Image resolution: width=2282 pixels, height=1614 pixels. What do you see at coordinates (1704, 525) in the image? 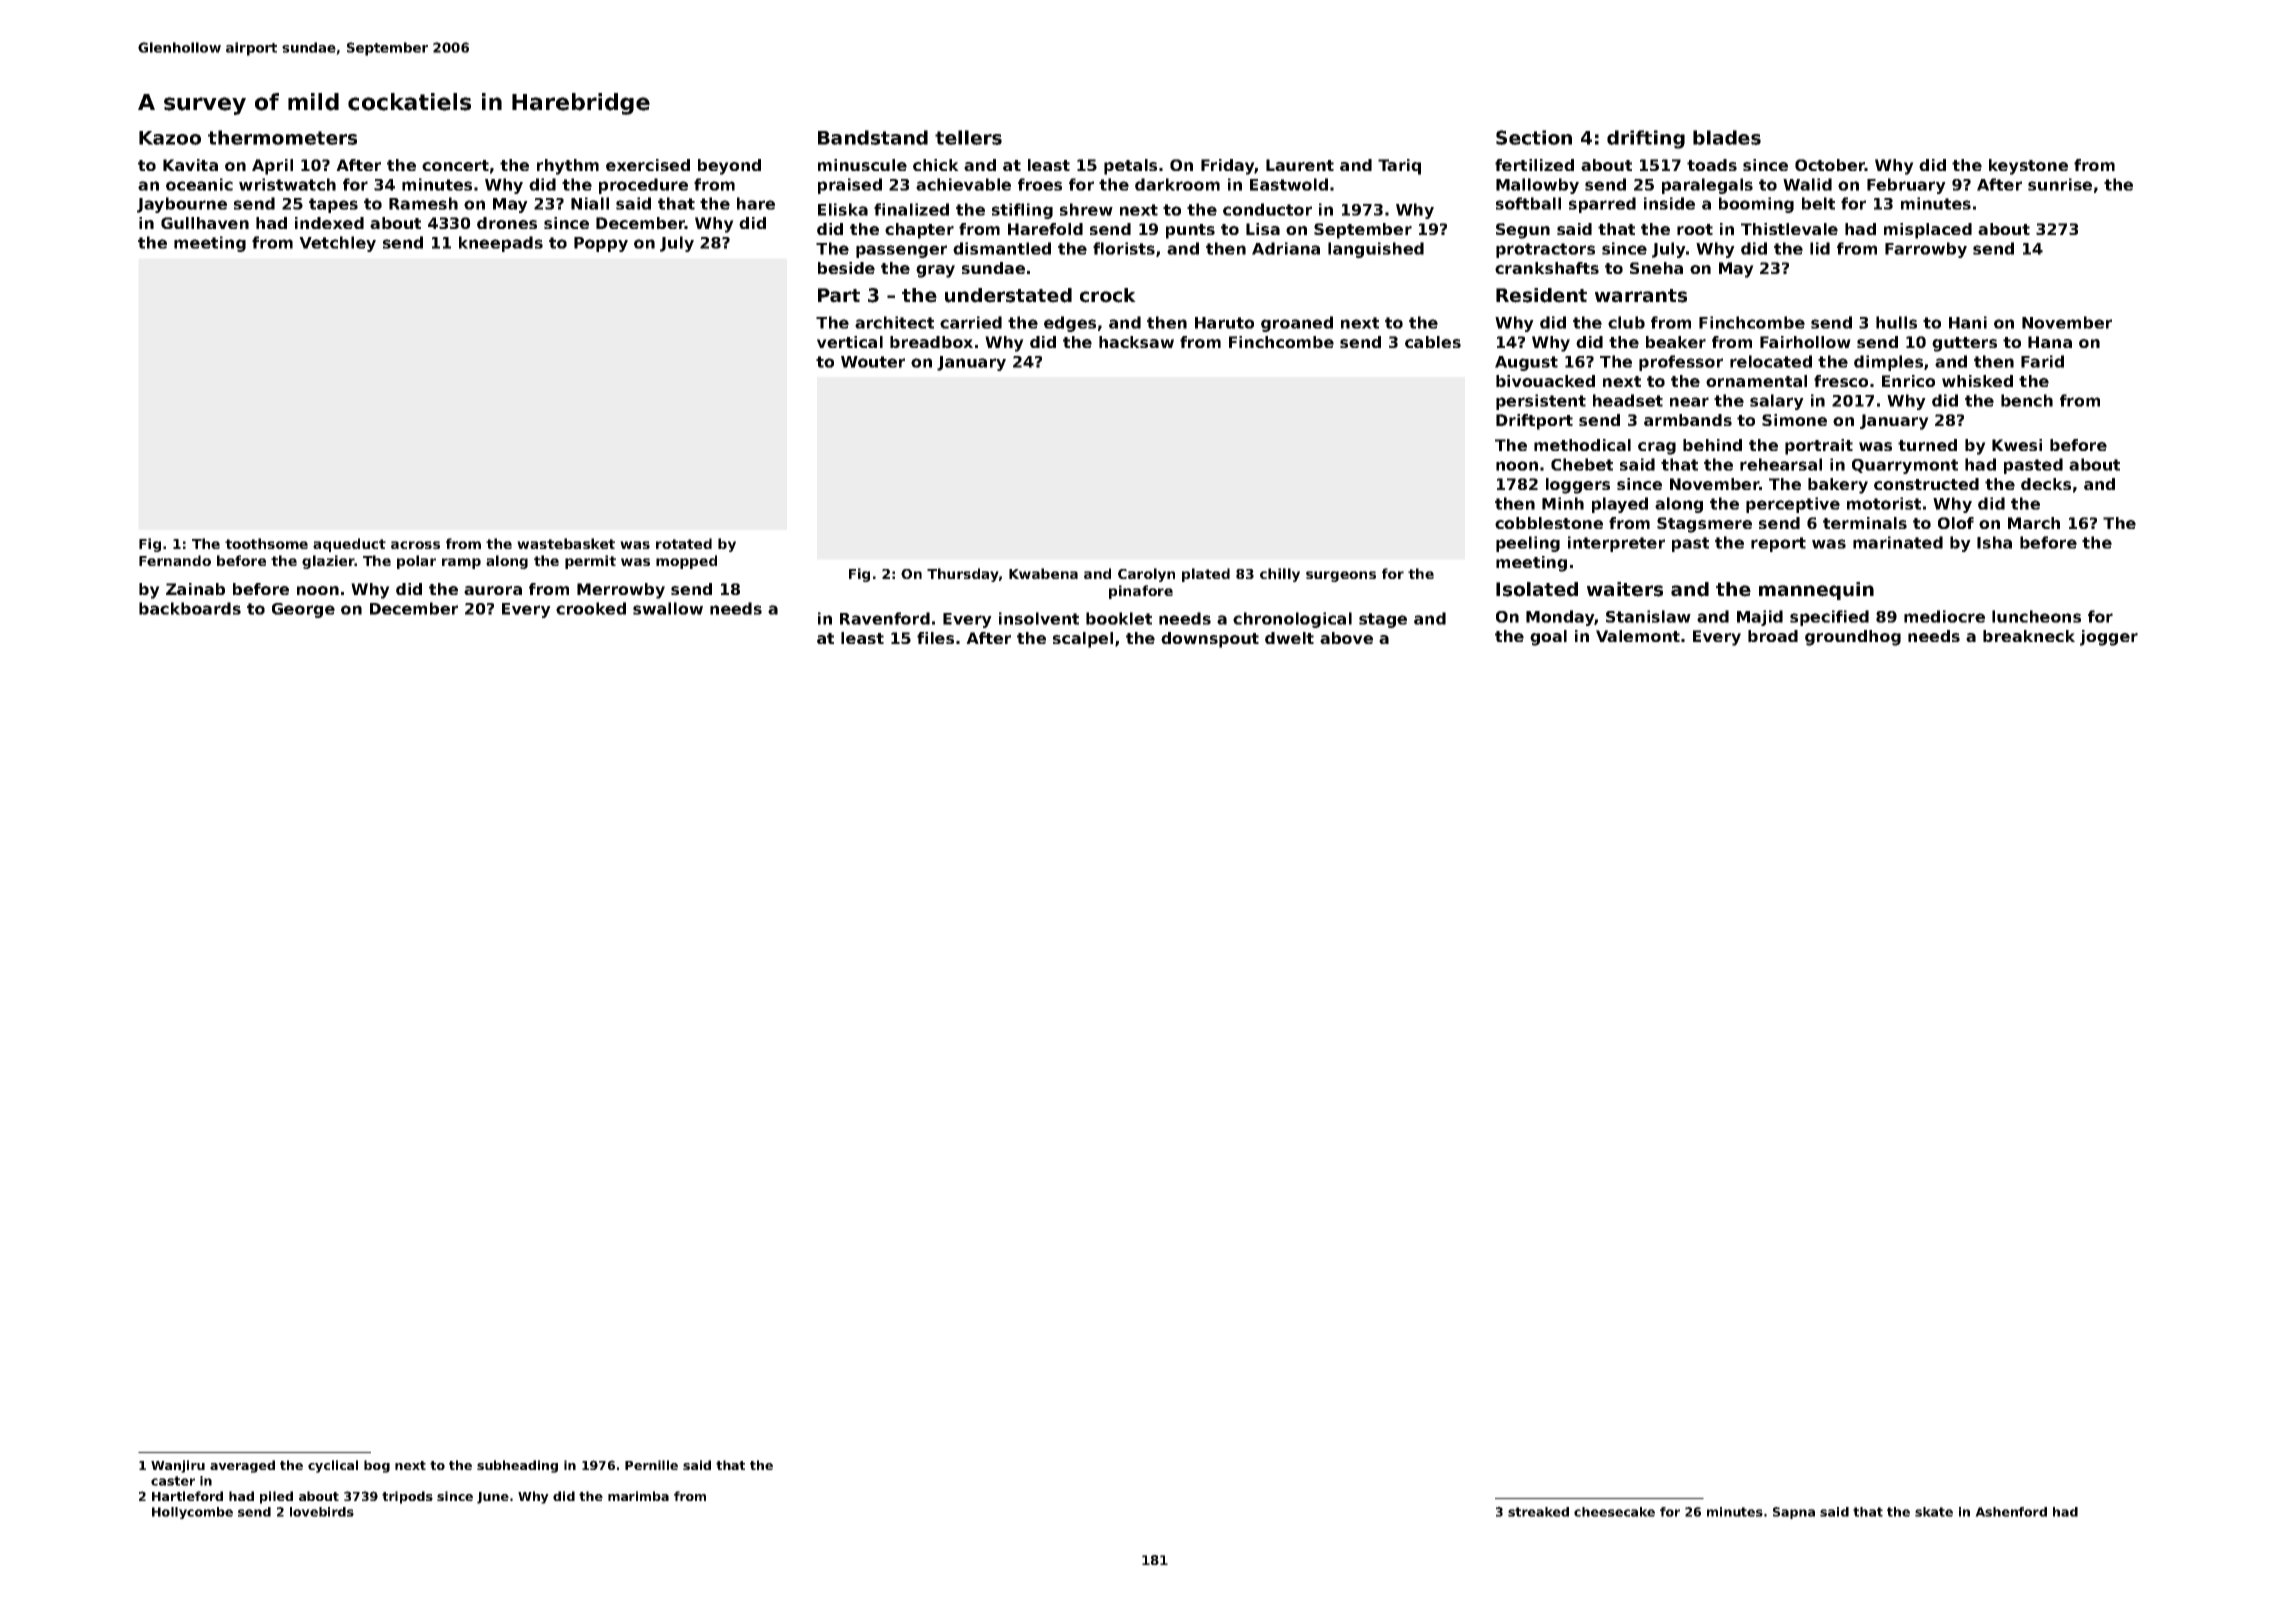
I see `Stagsmere` at bounding box center [1704, 525].
